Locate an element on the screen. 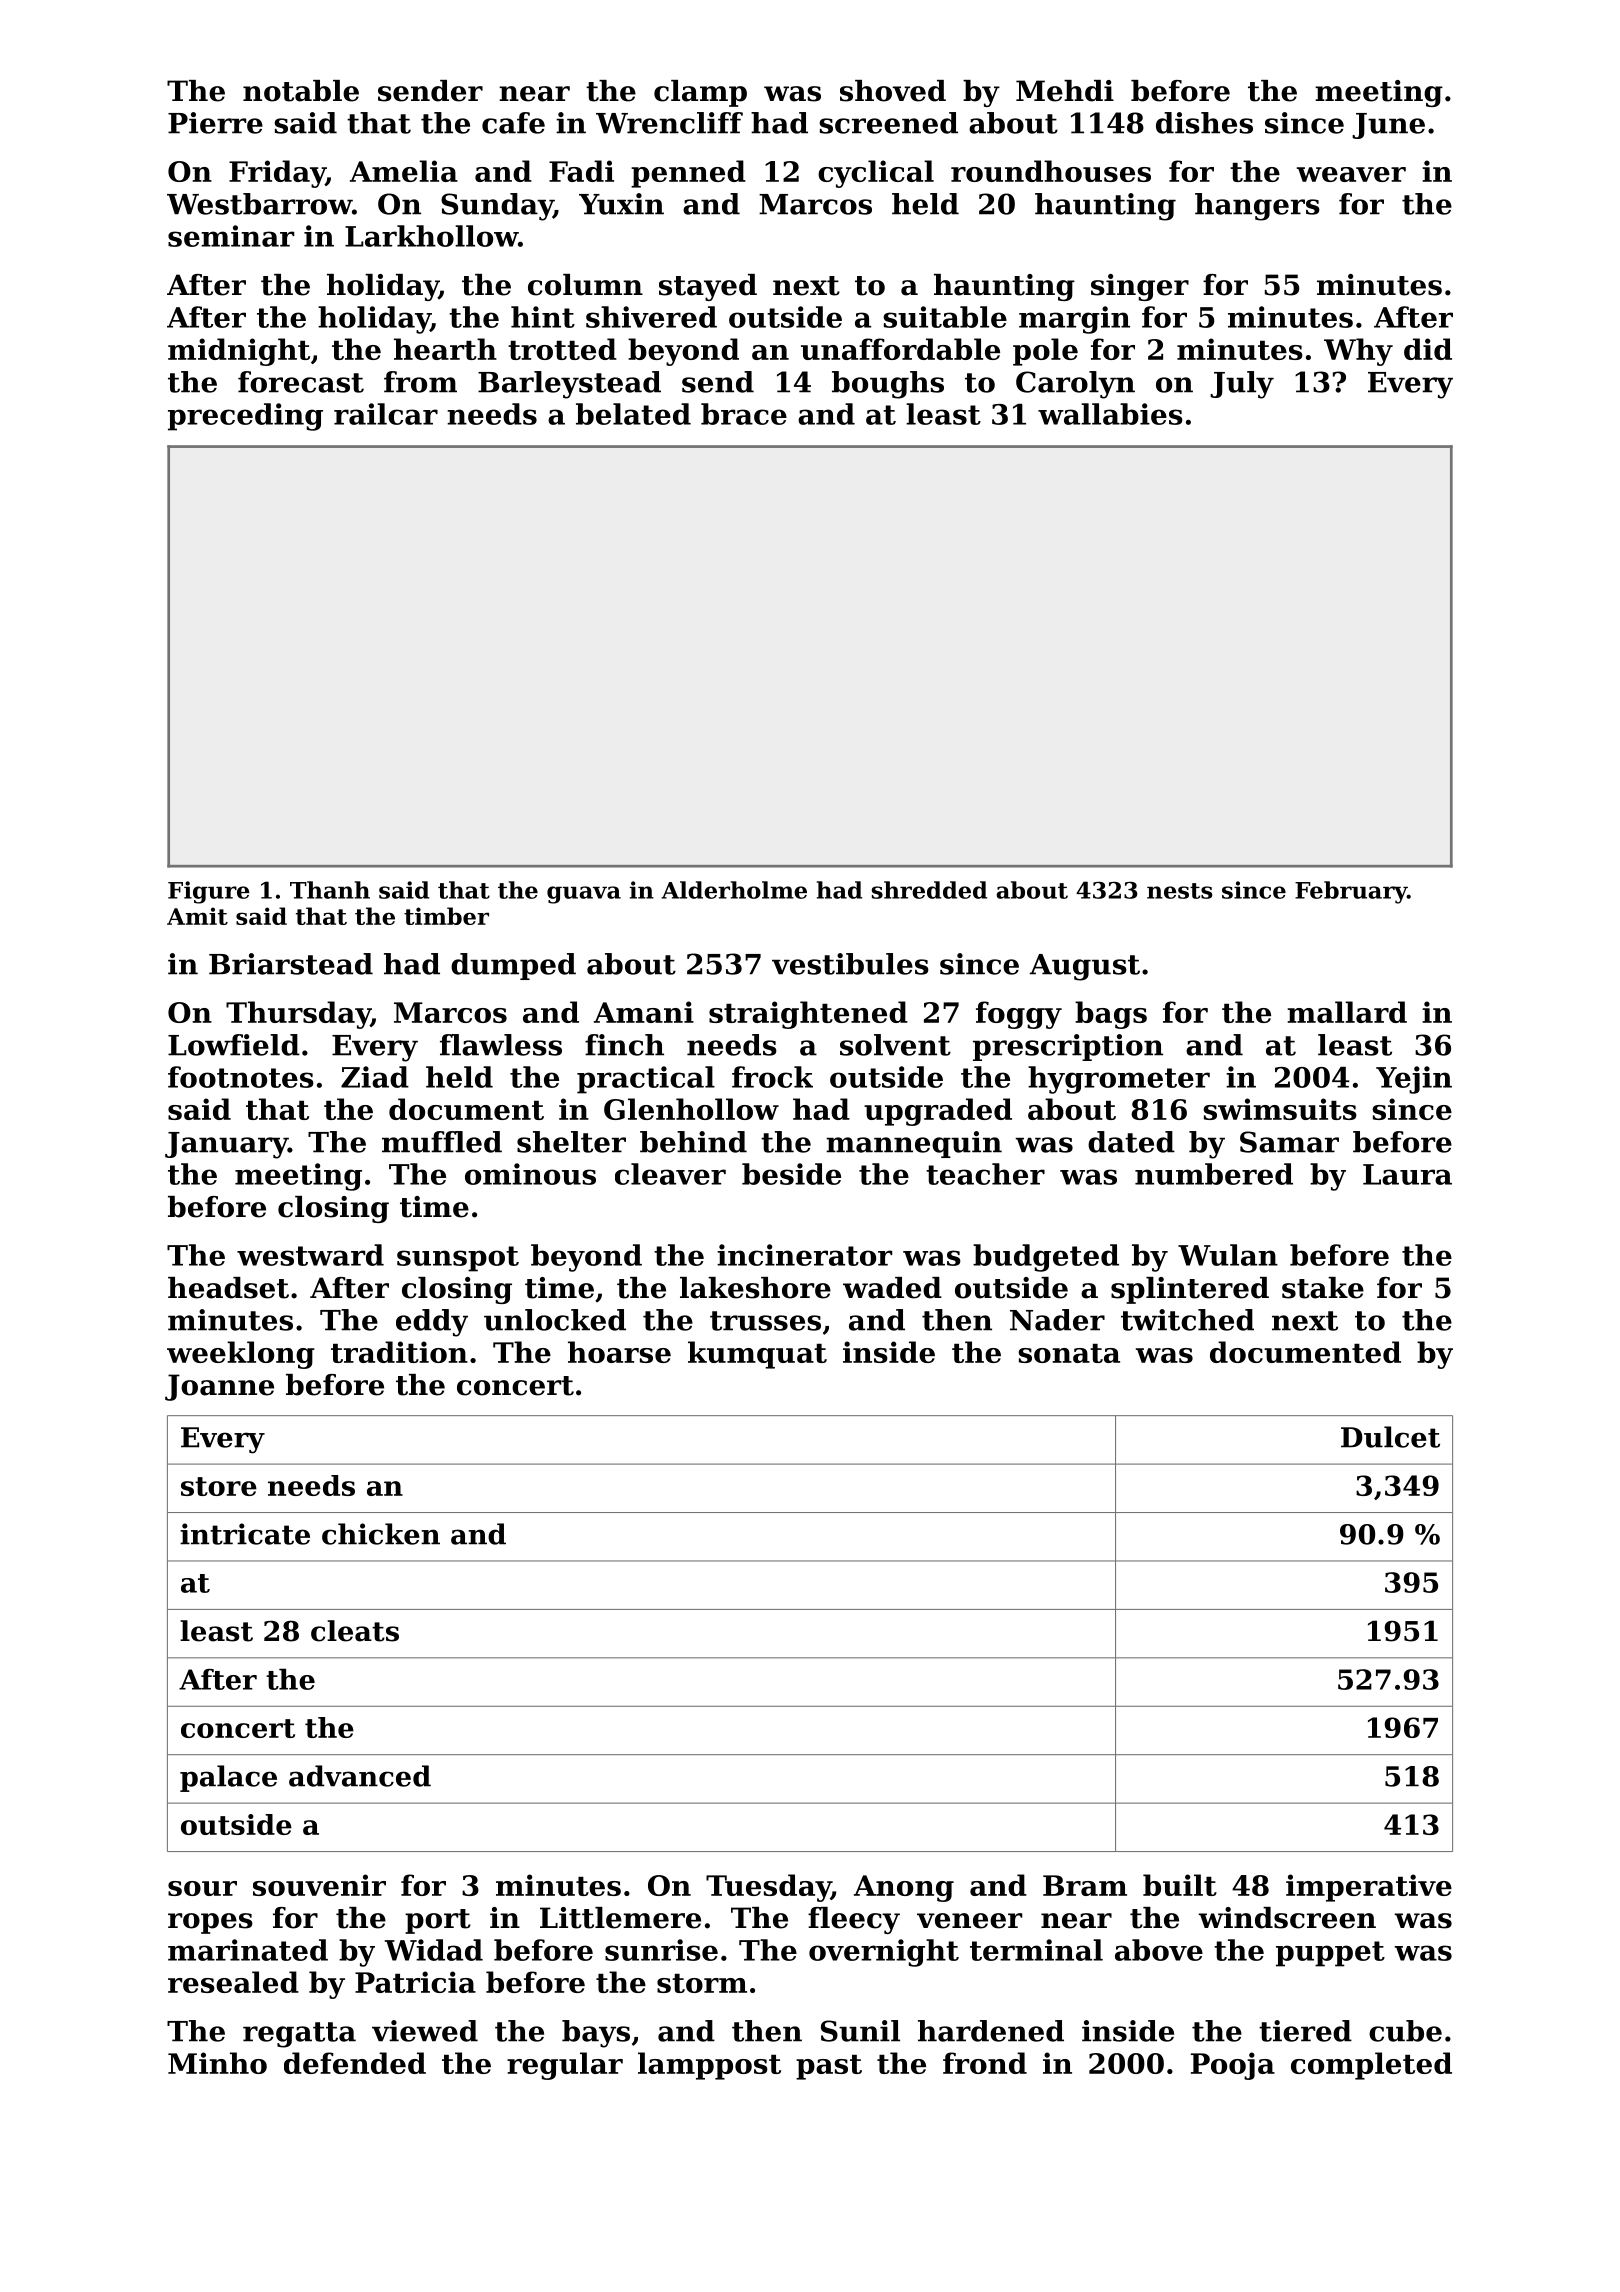 The height and width of the screenshot is (2292, 1620). Why is located at coordinates (1358, 352).
